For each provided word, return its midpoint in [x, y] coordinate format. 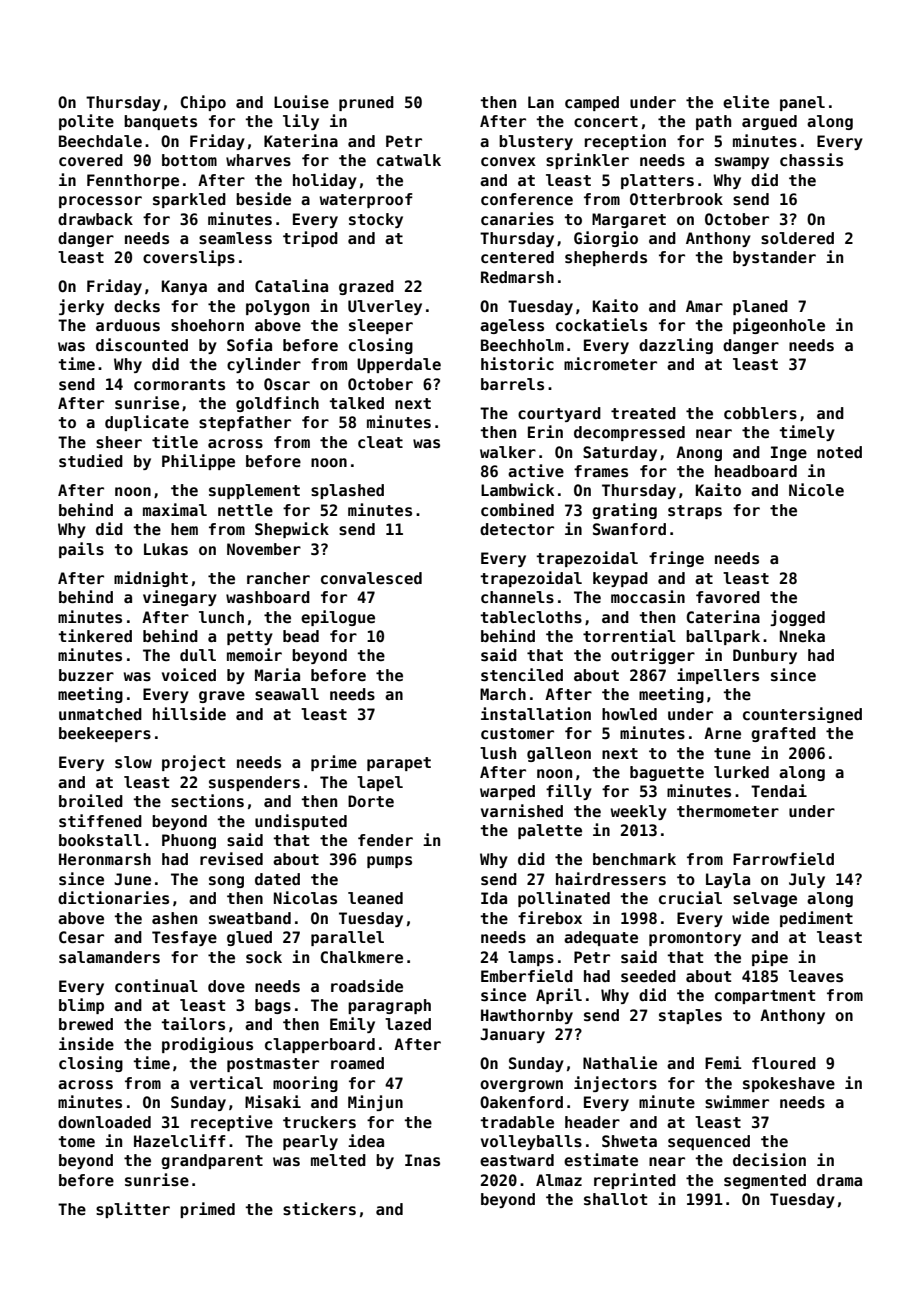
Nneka [802, 636]
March [503, 694]
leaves [816, 976]
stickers [319, 1209]
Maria [277, 674]
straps [695, 512]
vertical [226, 1083]
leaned [375, 898]
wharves [258, 160]
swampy [742, 163]
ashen [174, 918]
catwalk [409, 160]
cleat [380, 442]
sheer [119, 442]
